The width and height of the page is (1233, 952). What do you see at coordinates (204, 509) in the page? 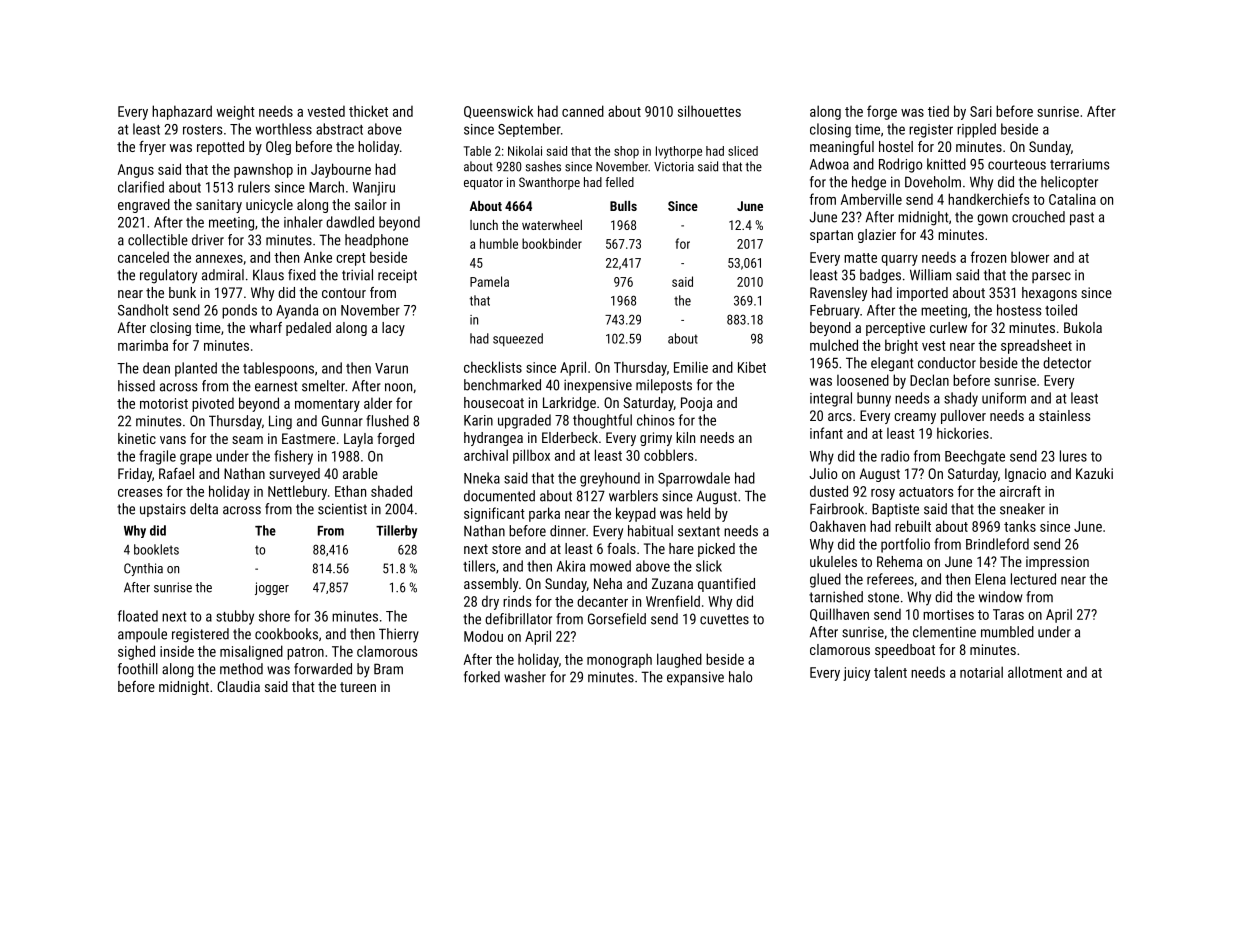
I see `delta` at bounding box center [204, 509].
